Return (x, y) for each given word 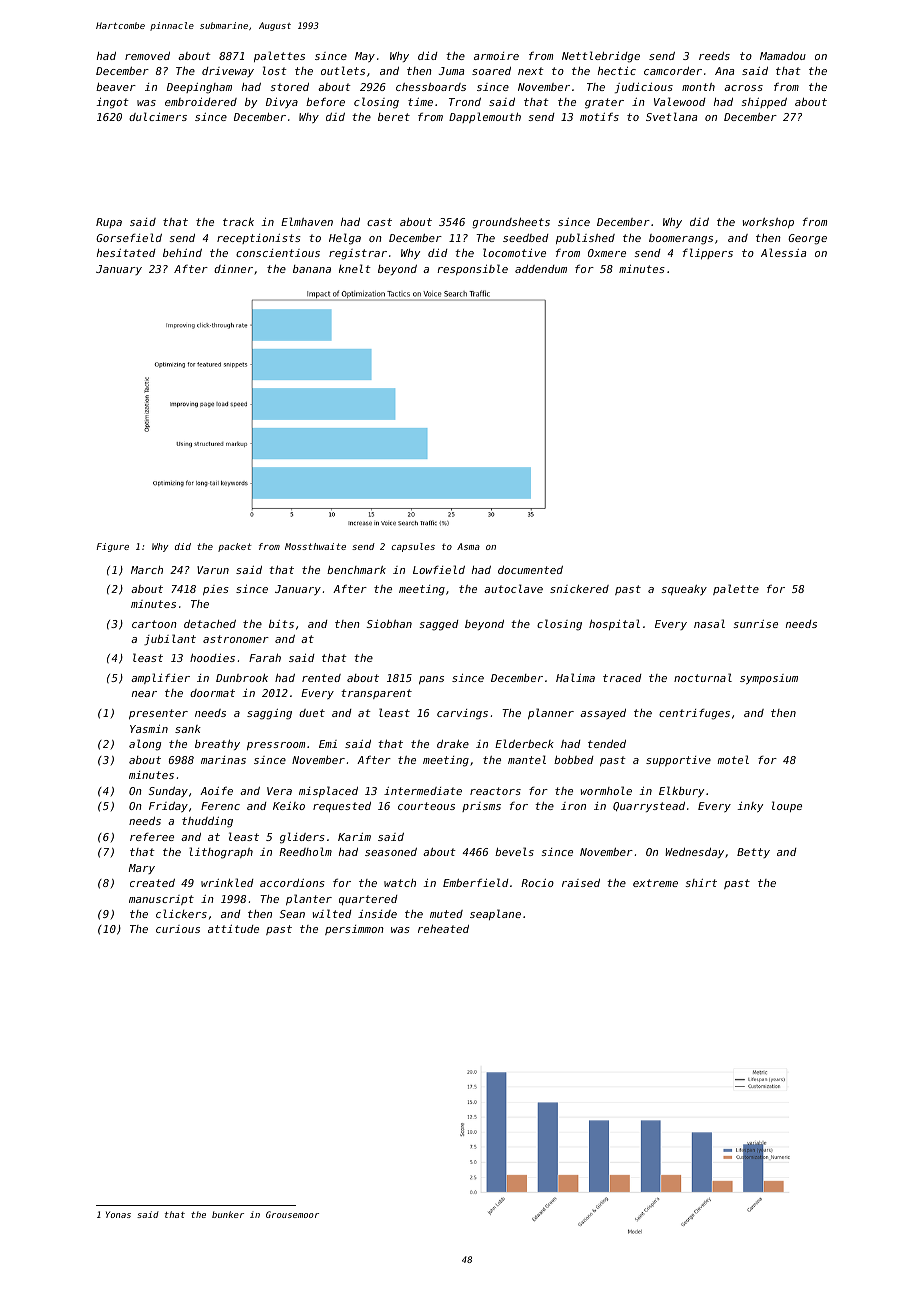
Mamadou (783, 56)
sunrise (755, 624)
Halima (575, 677)
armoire (496, 56)
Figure (113, 547)
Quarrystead (649, 807)
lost (275, 70)
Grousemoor (292, 1214)
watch (400, 883)
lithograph (221, 853)
